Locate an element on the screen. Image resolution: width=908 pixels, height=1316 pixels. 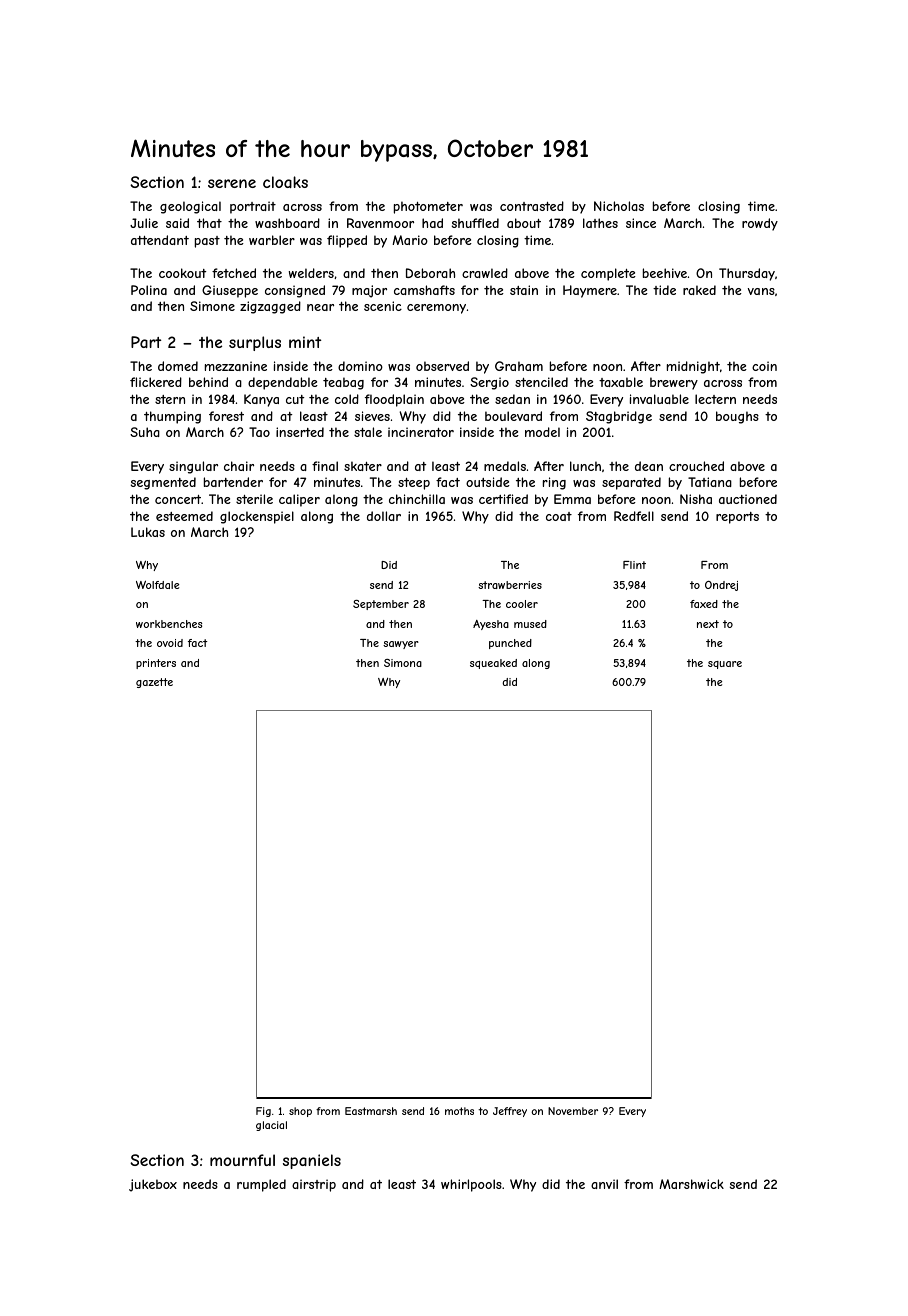
since is located at coordinates (641, 223).
